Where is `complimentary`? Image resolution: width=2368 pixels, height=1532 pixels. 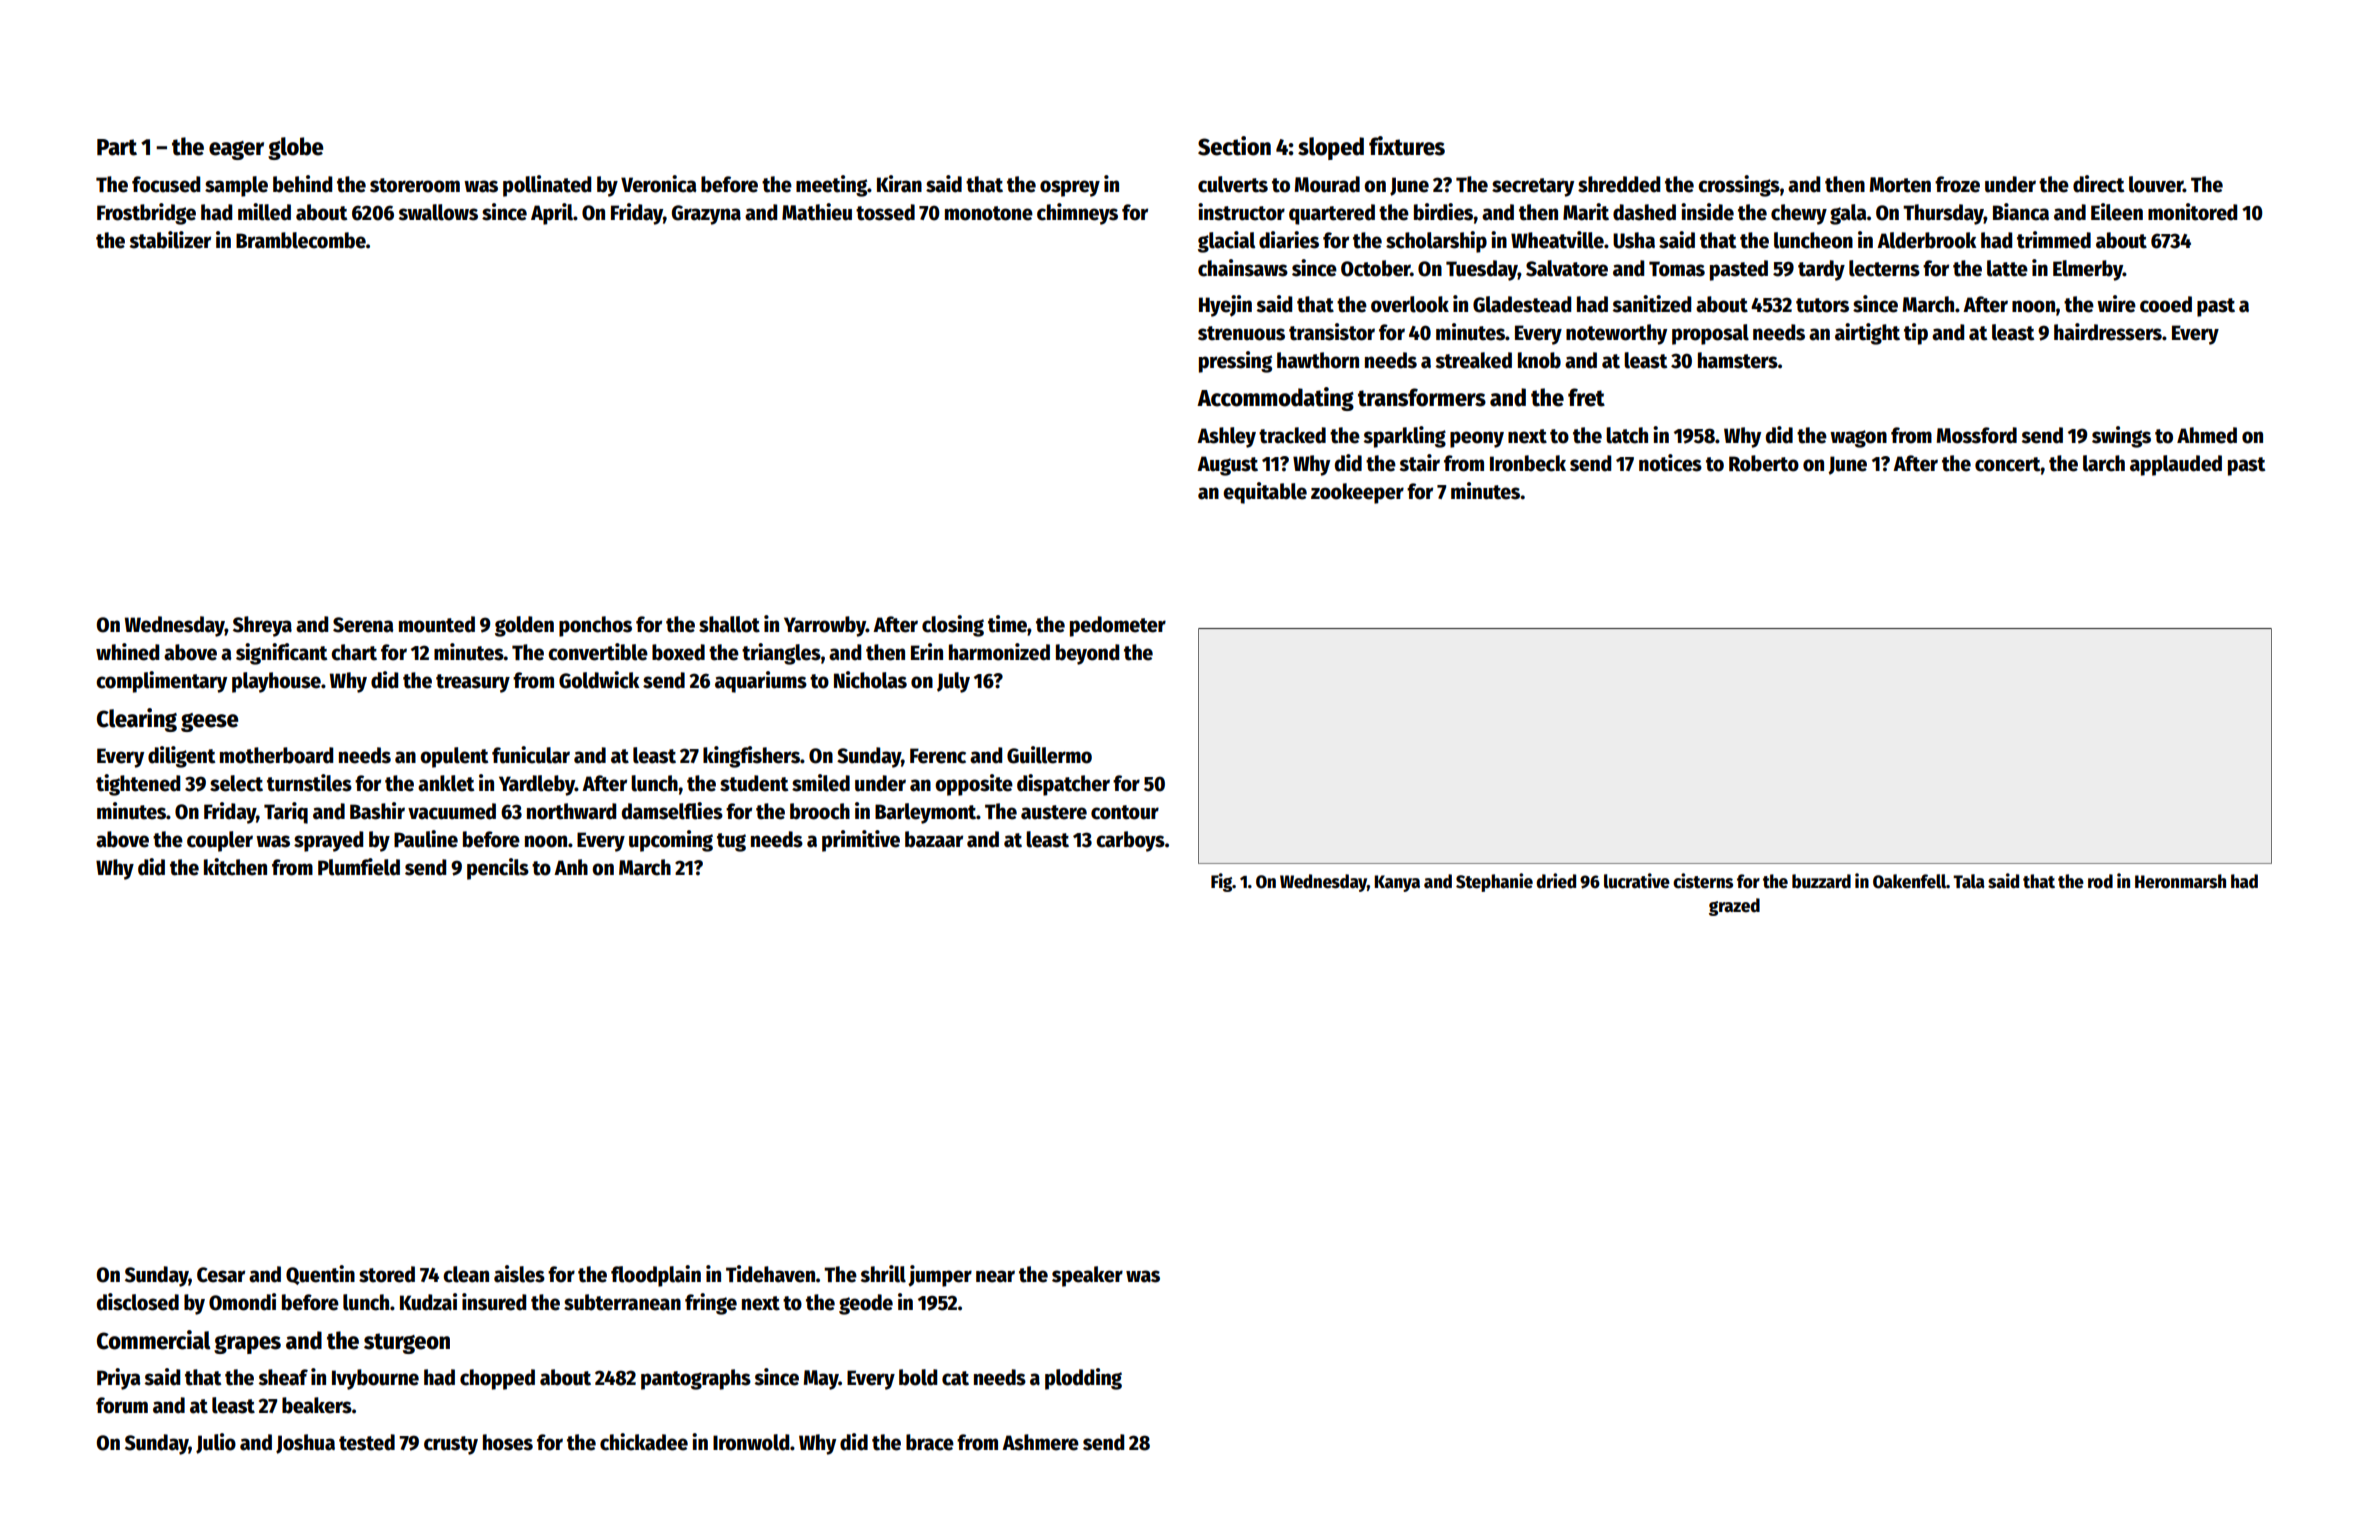 complimentary is located at coordinates (161, 682).
